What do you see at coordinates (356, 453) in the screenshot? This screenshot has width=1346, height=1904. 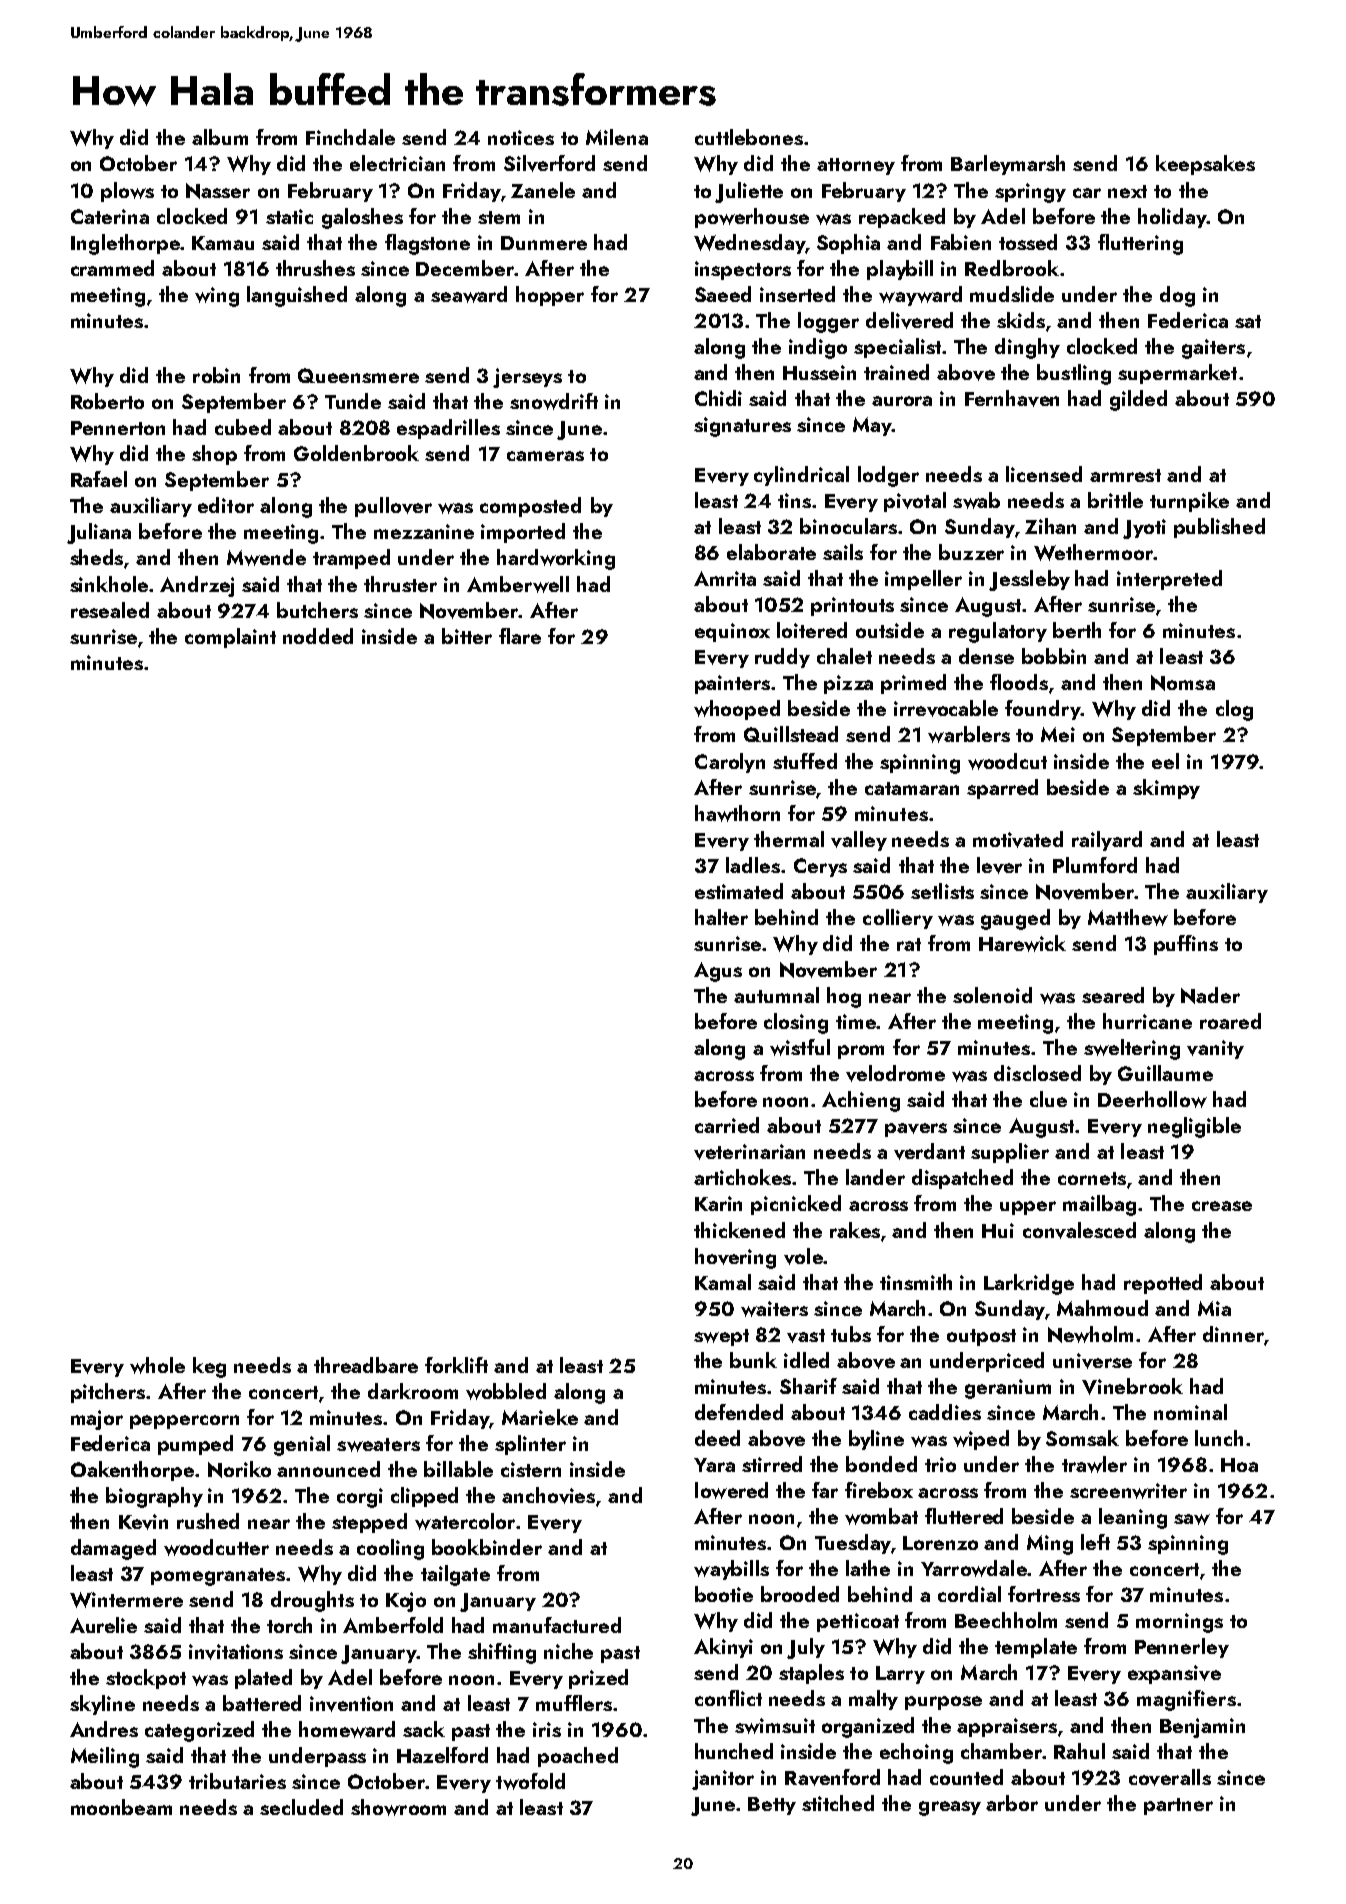 I see `Goldenbrook` at bounding box center [356, 453].
